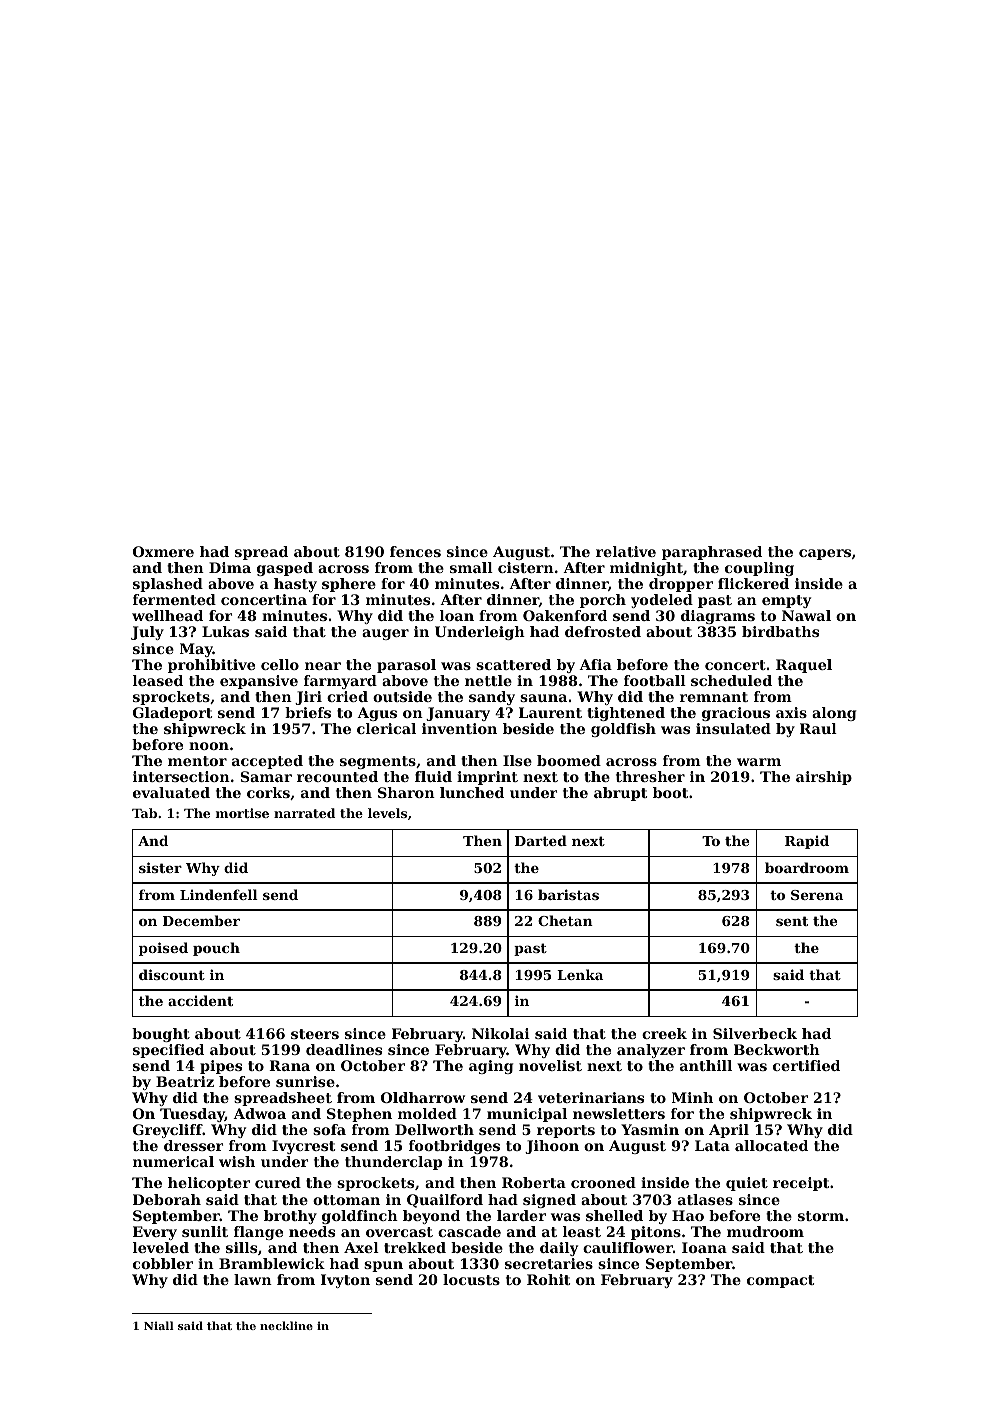 This page has width=990, height=1406. What do you see at coordinates (163, 551) in the page?
I see `Oxmere` at bounding box center [163, 551].
